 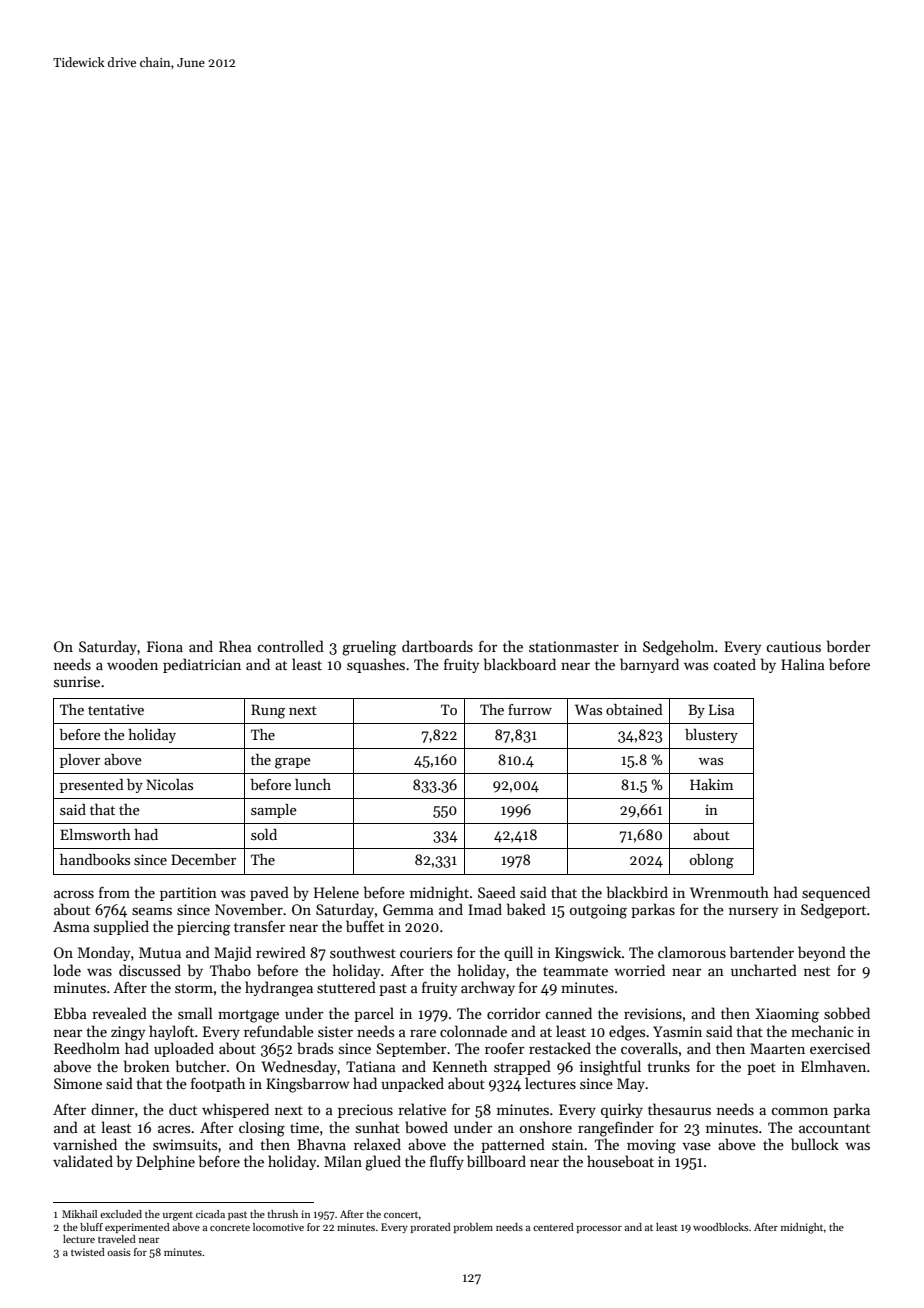 I want to click on bluff, so click(x=91, y=1227).
